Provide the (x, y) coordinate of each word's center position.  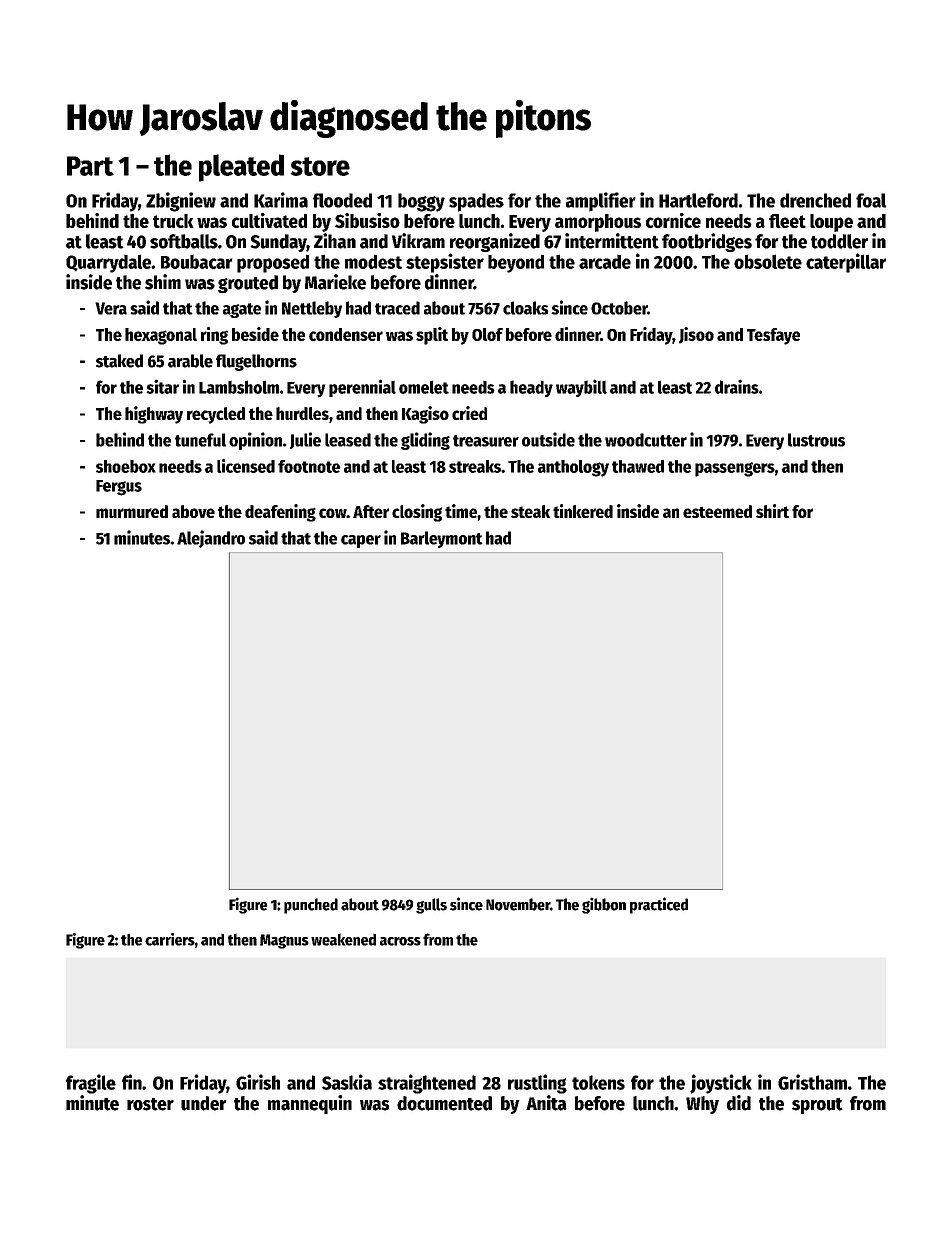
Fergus (119, 488)
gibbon (604, 905)
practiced (659, 905)
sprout (817, 1106)
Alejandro (211, 539)
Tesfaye (773, 336)
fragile (91, 1084)
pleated (241, 168)
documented (444, 1103)
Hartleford (698, 200)
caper (361, 541)
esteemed (717, 511)
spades (476, 202)
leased (348, 440)
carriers (170, 939)
